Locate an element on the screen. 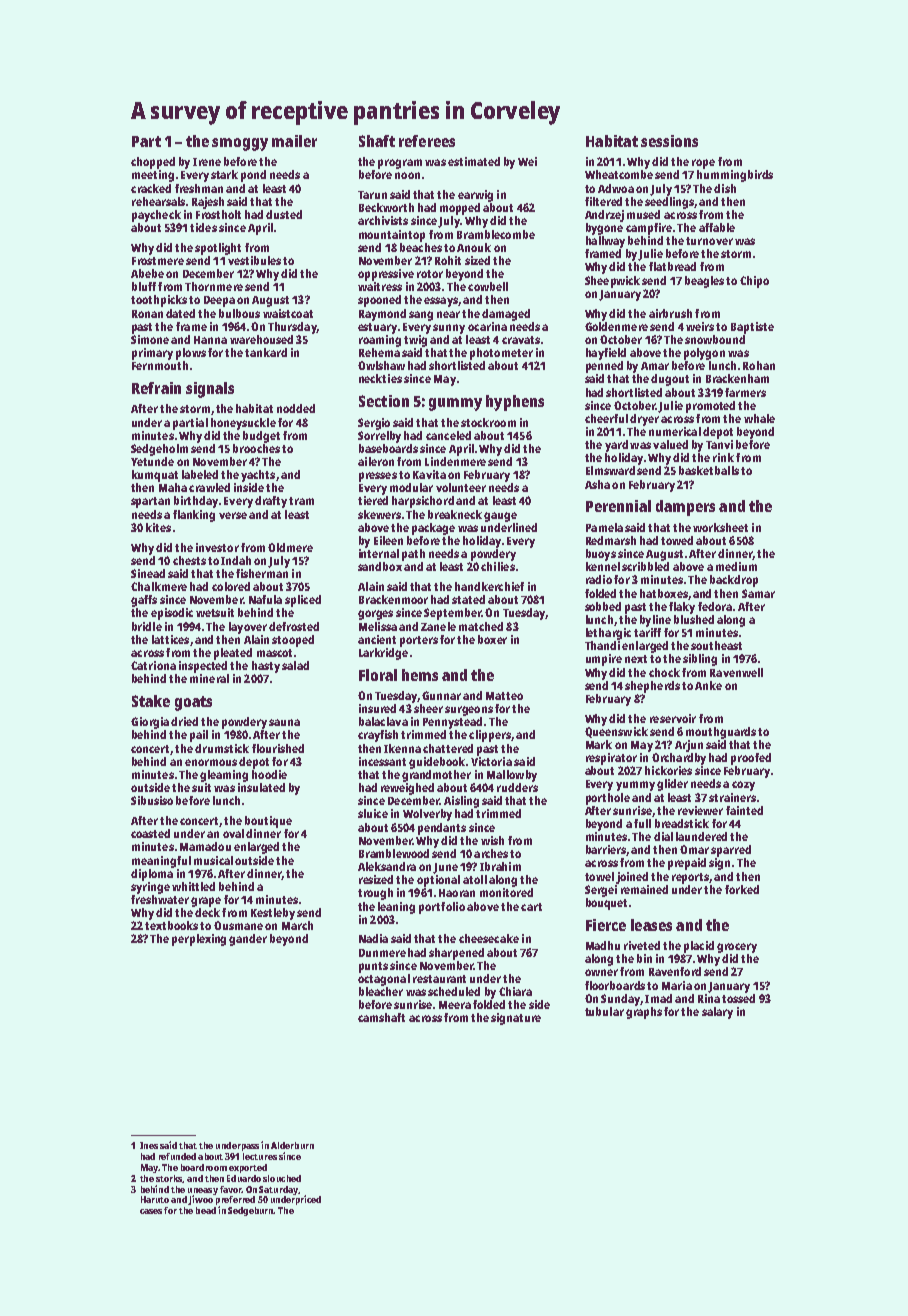 This screenshot has width=908, height=1316. estimated is located at coordinates (474, 161).
